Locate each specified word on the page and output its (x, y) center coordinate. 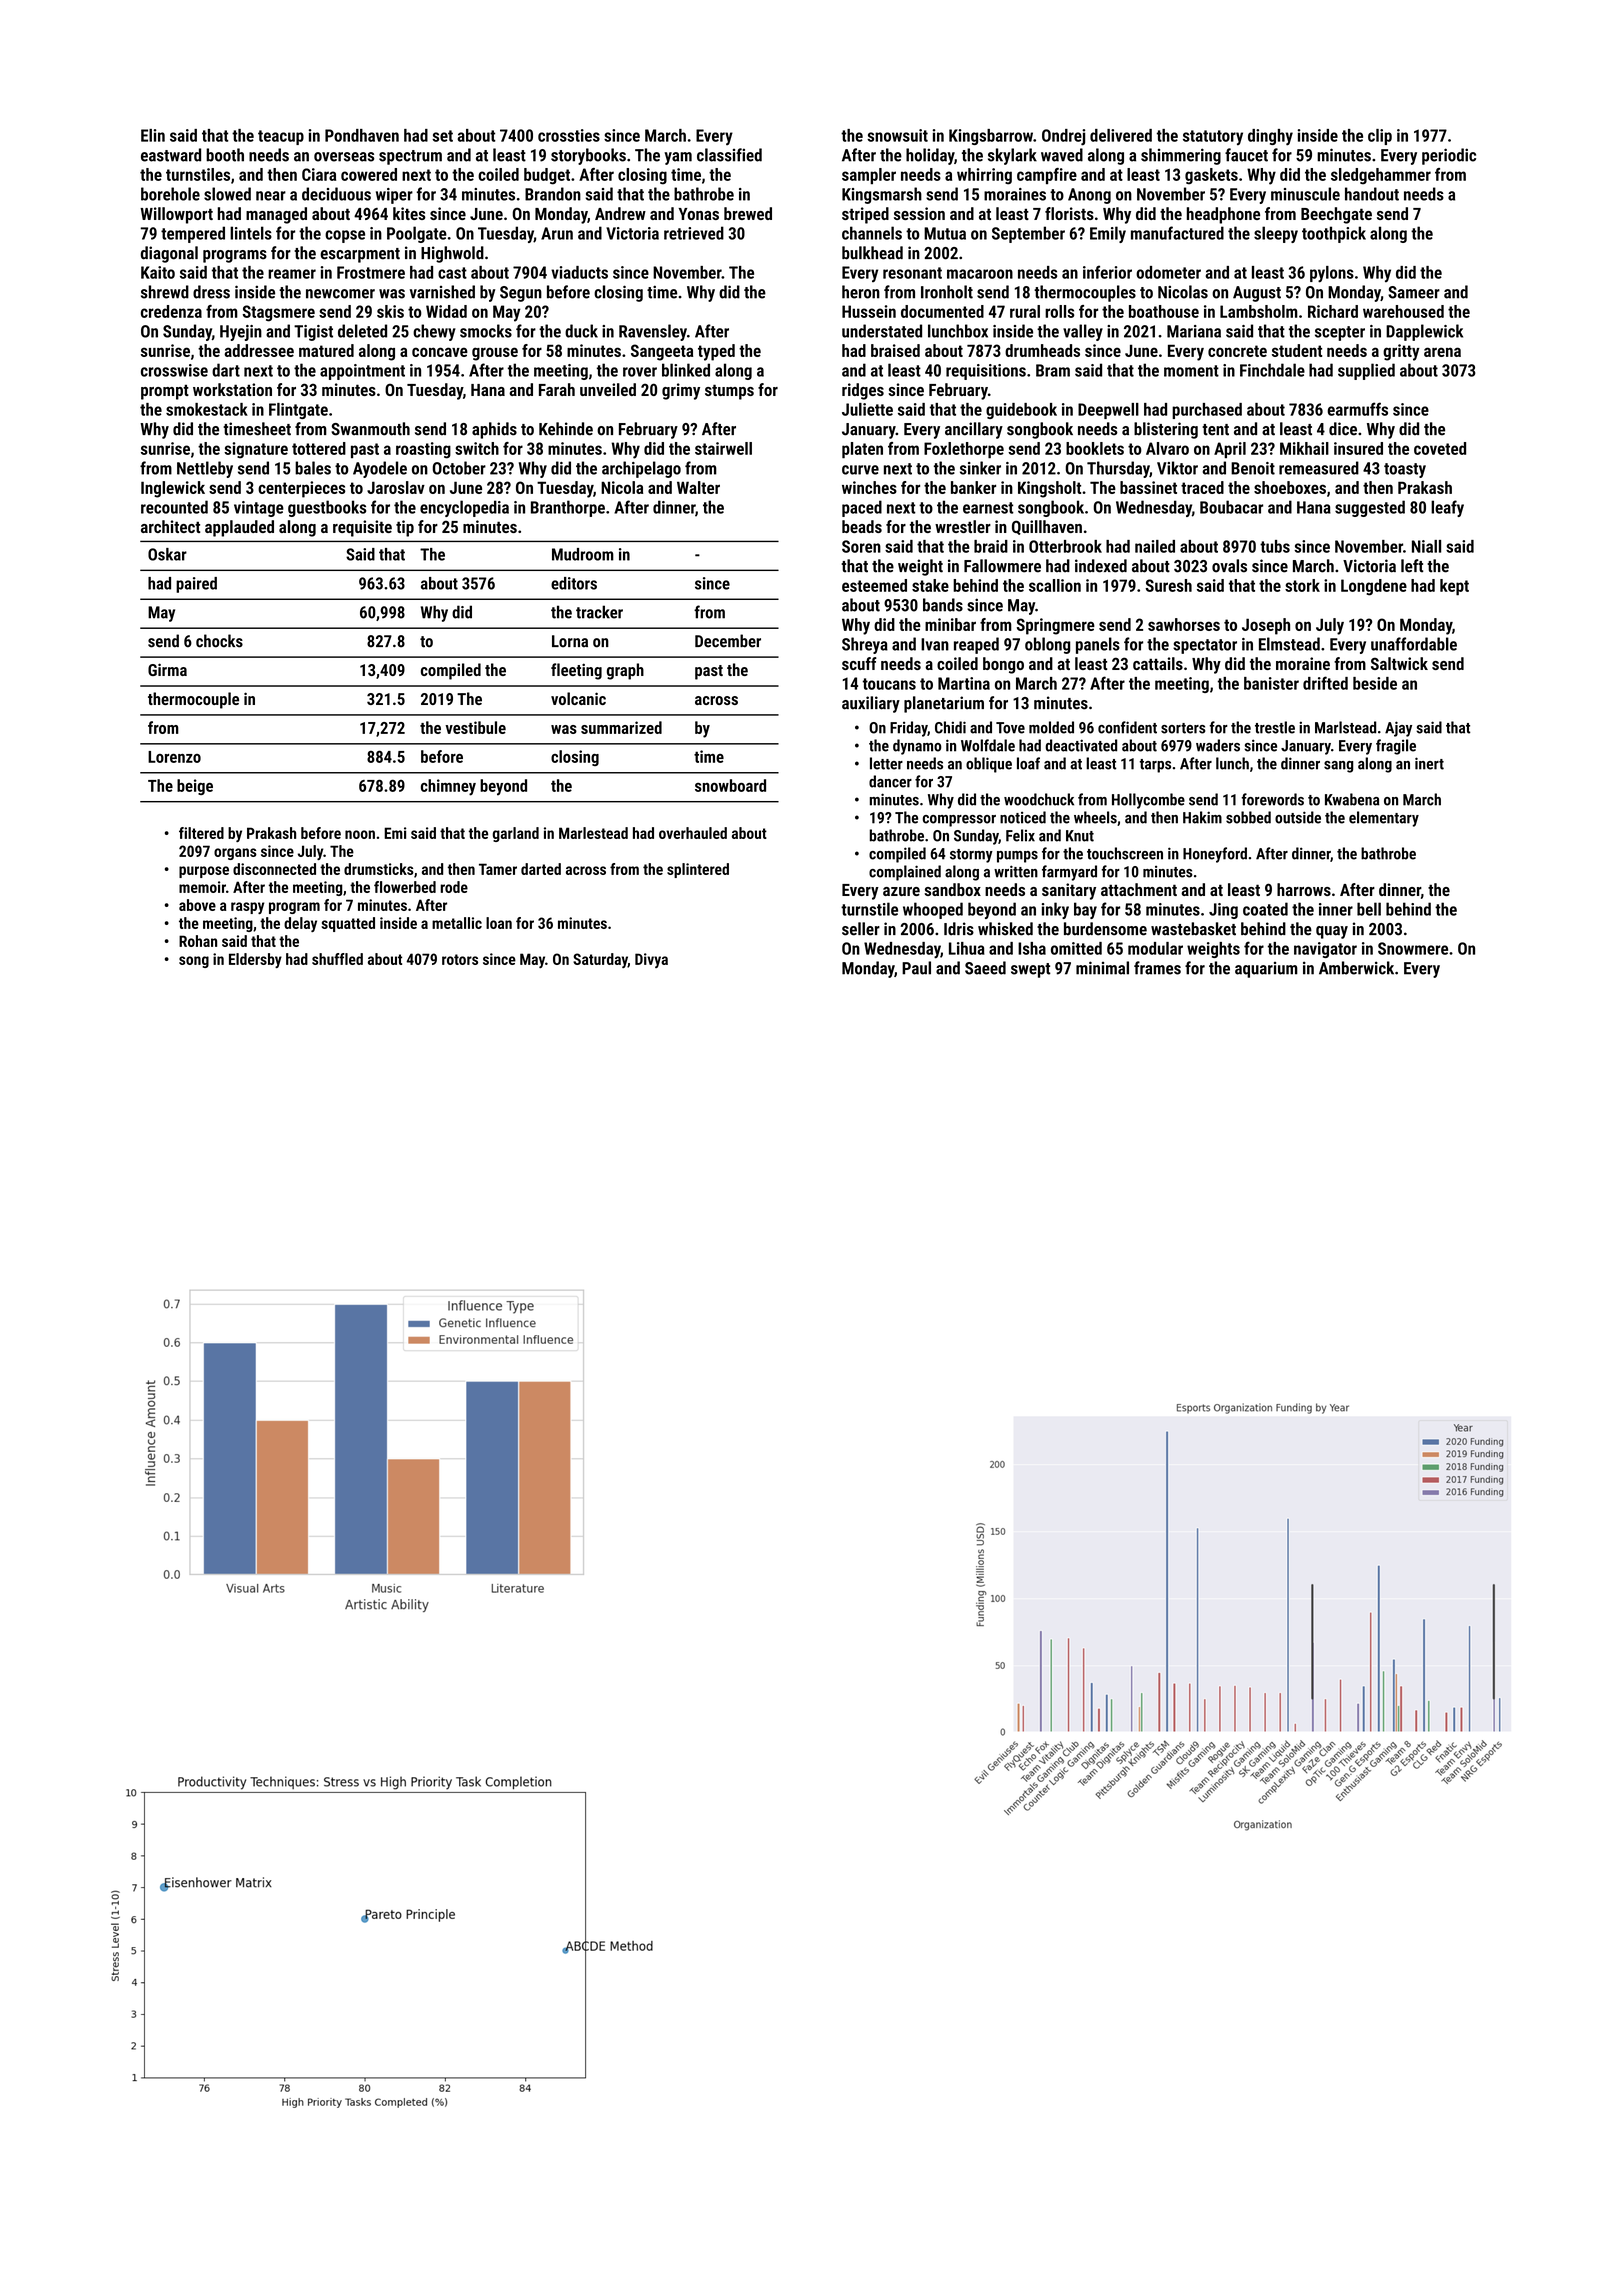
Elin (153, 135)
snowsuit (897, 135)
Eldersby (255, 960)
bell (1369, 909)
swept (1031, 970)
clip (1380, 137)
